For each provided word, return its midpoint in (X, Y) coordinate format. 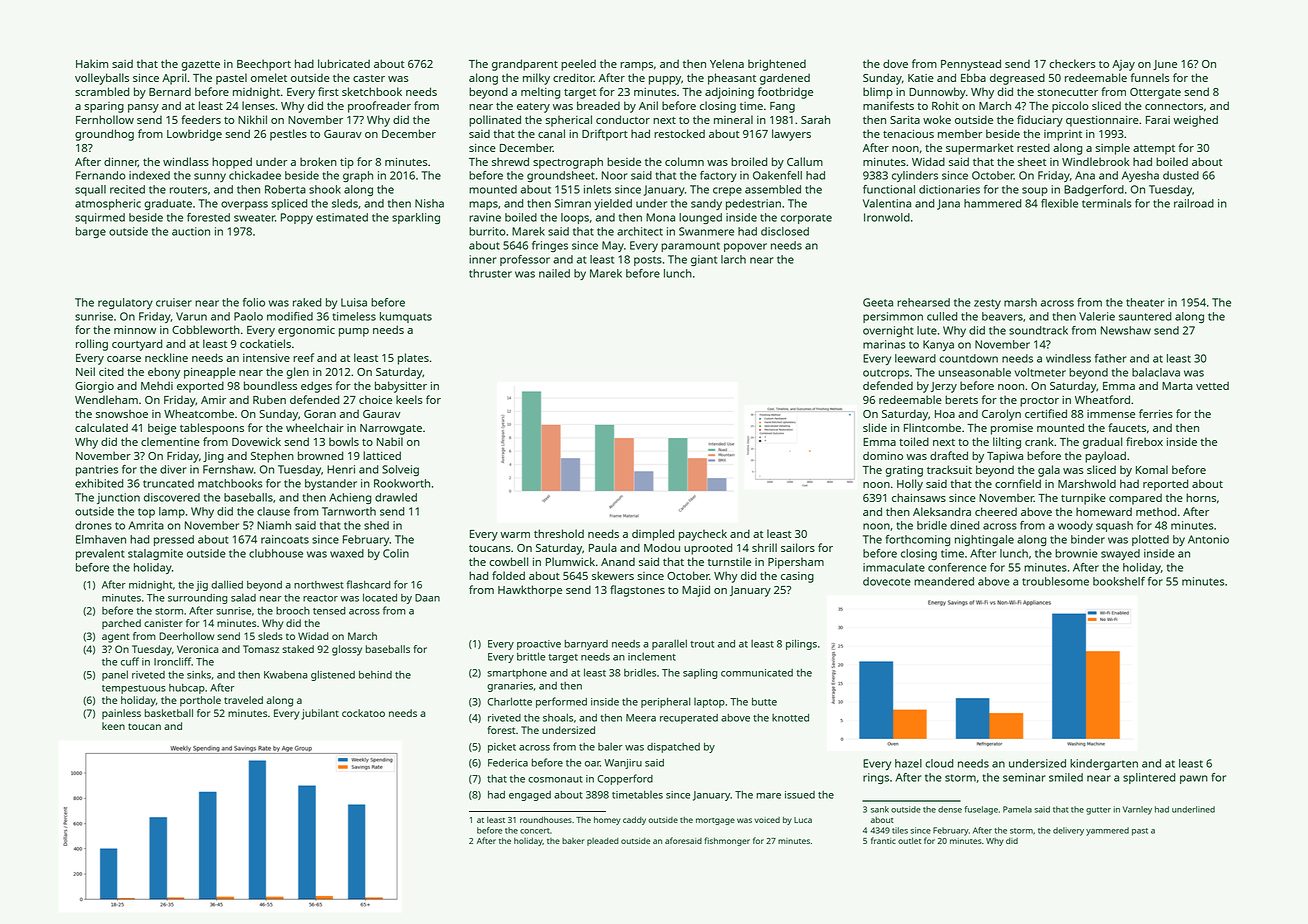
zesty (987, 304)
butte (764, 702)
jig (202, 586)
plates (413, 359)
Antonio (1208, 539)
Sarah (815, 119)
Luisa (354, 302)
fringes (550, 246)
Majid (696, 591)
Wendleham (106, 399)
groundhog (104, 135)
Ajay (1123, 65)
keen (113, 726)
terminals (1106, 203)
